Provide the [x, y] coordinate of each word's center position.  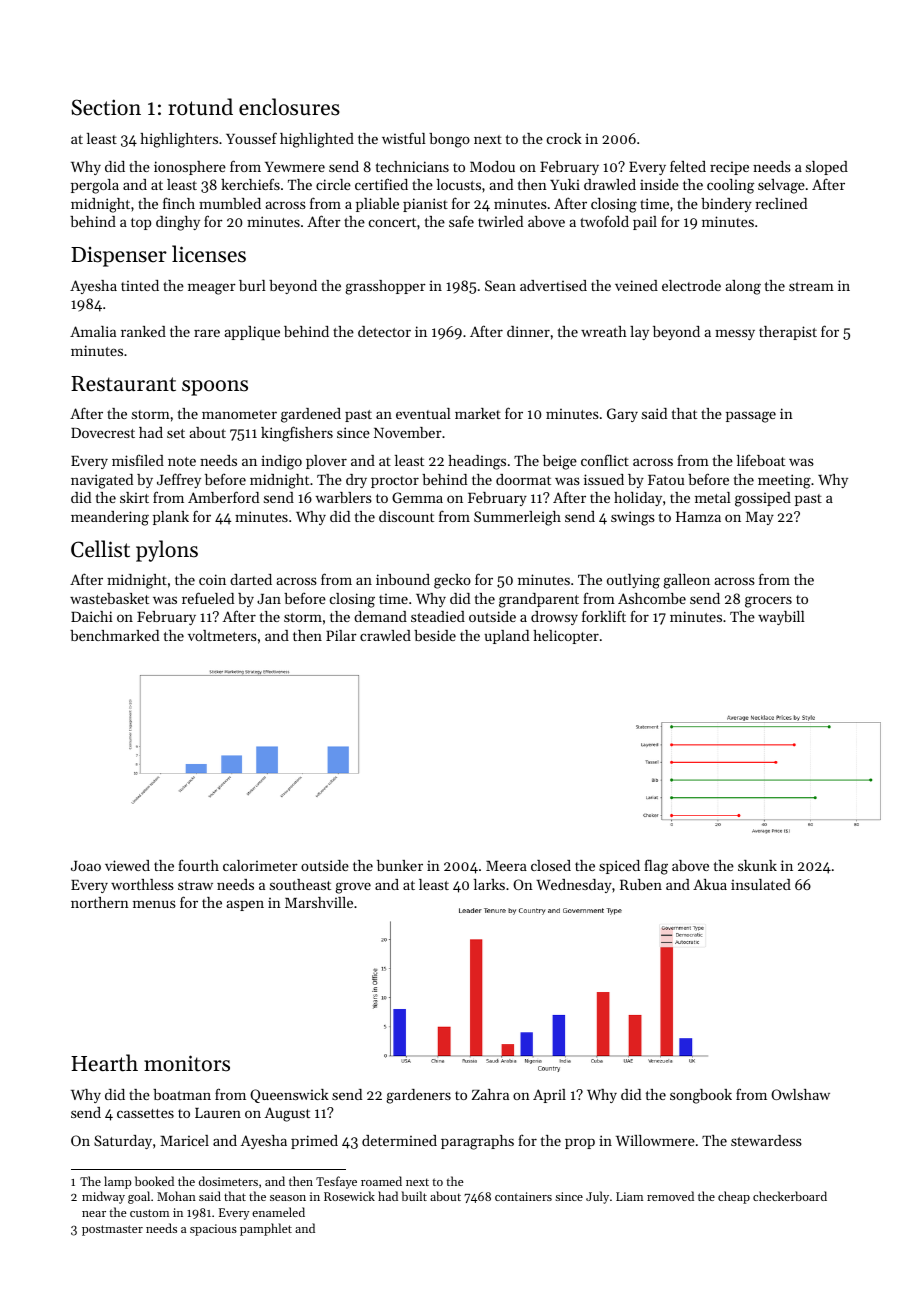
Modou [492, 166]
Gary [622, 415]
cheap [734, 1197]
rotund [201, 107]
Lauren [218, 1113]
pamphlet [266, 1229]
